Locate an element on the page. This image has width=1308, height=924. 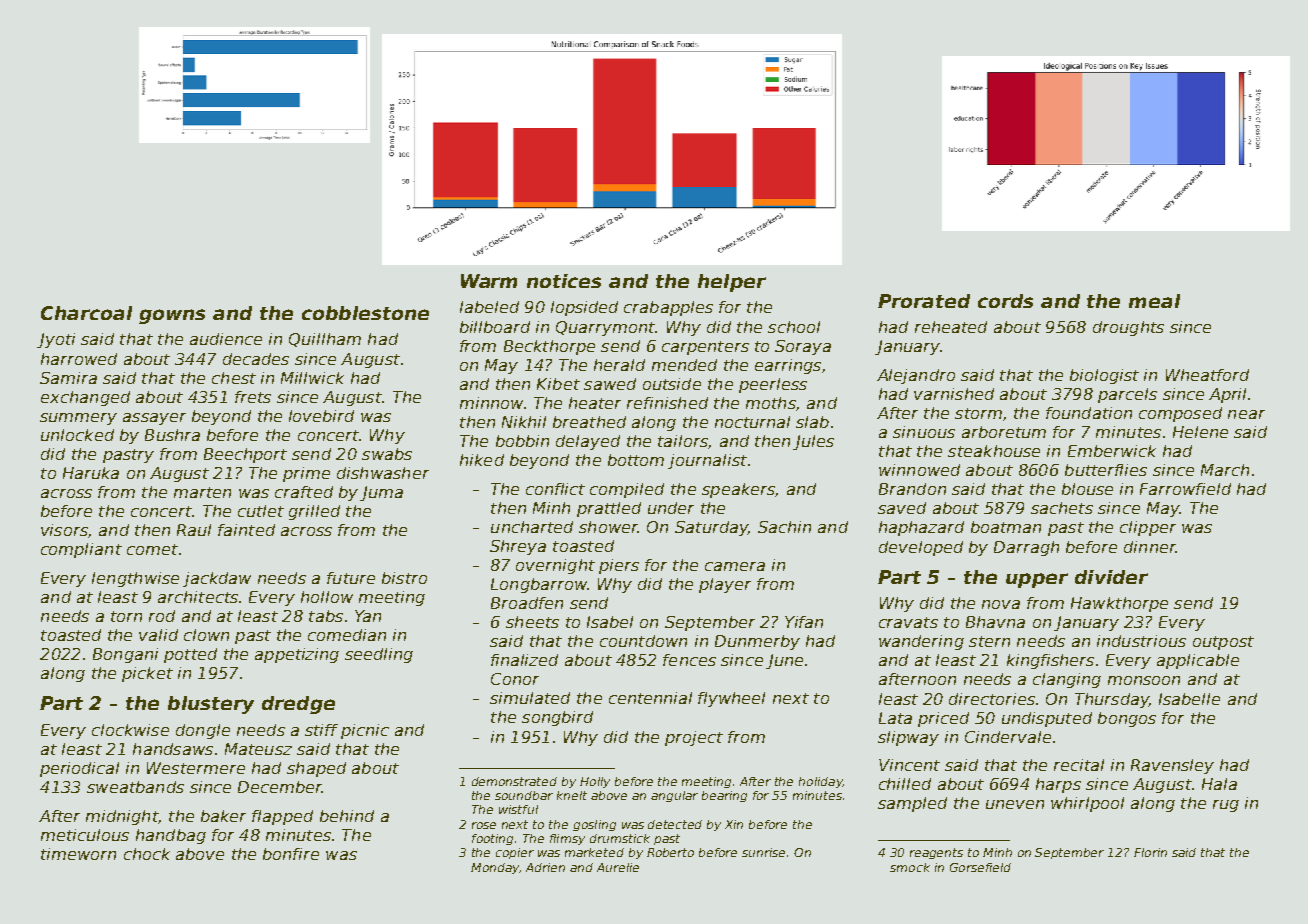
rug is located at coordinates (1226, 806).
